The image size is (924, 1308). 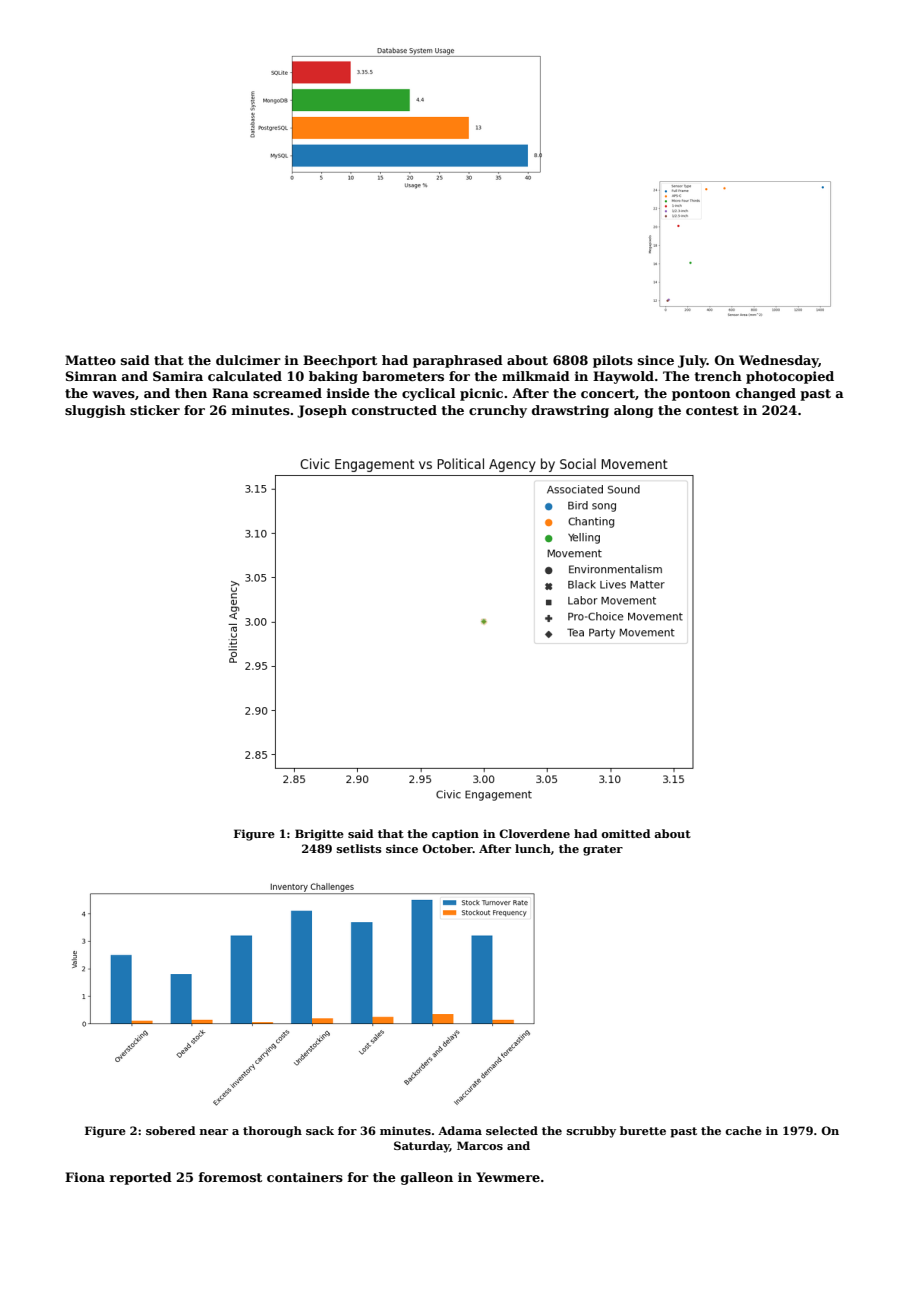 I want to click on containers, so click(x=305, y=1177).
